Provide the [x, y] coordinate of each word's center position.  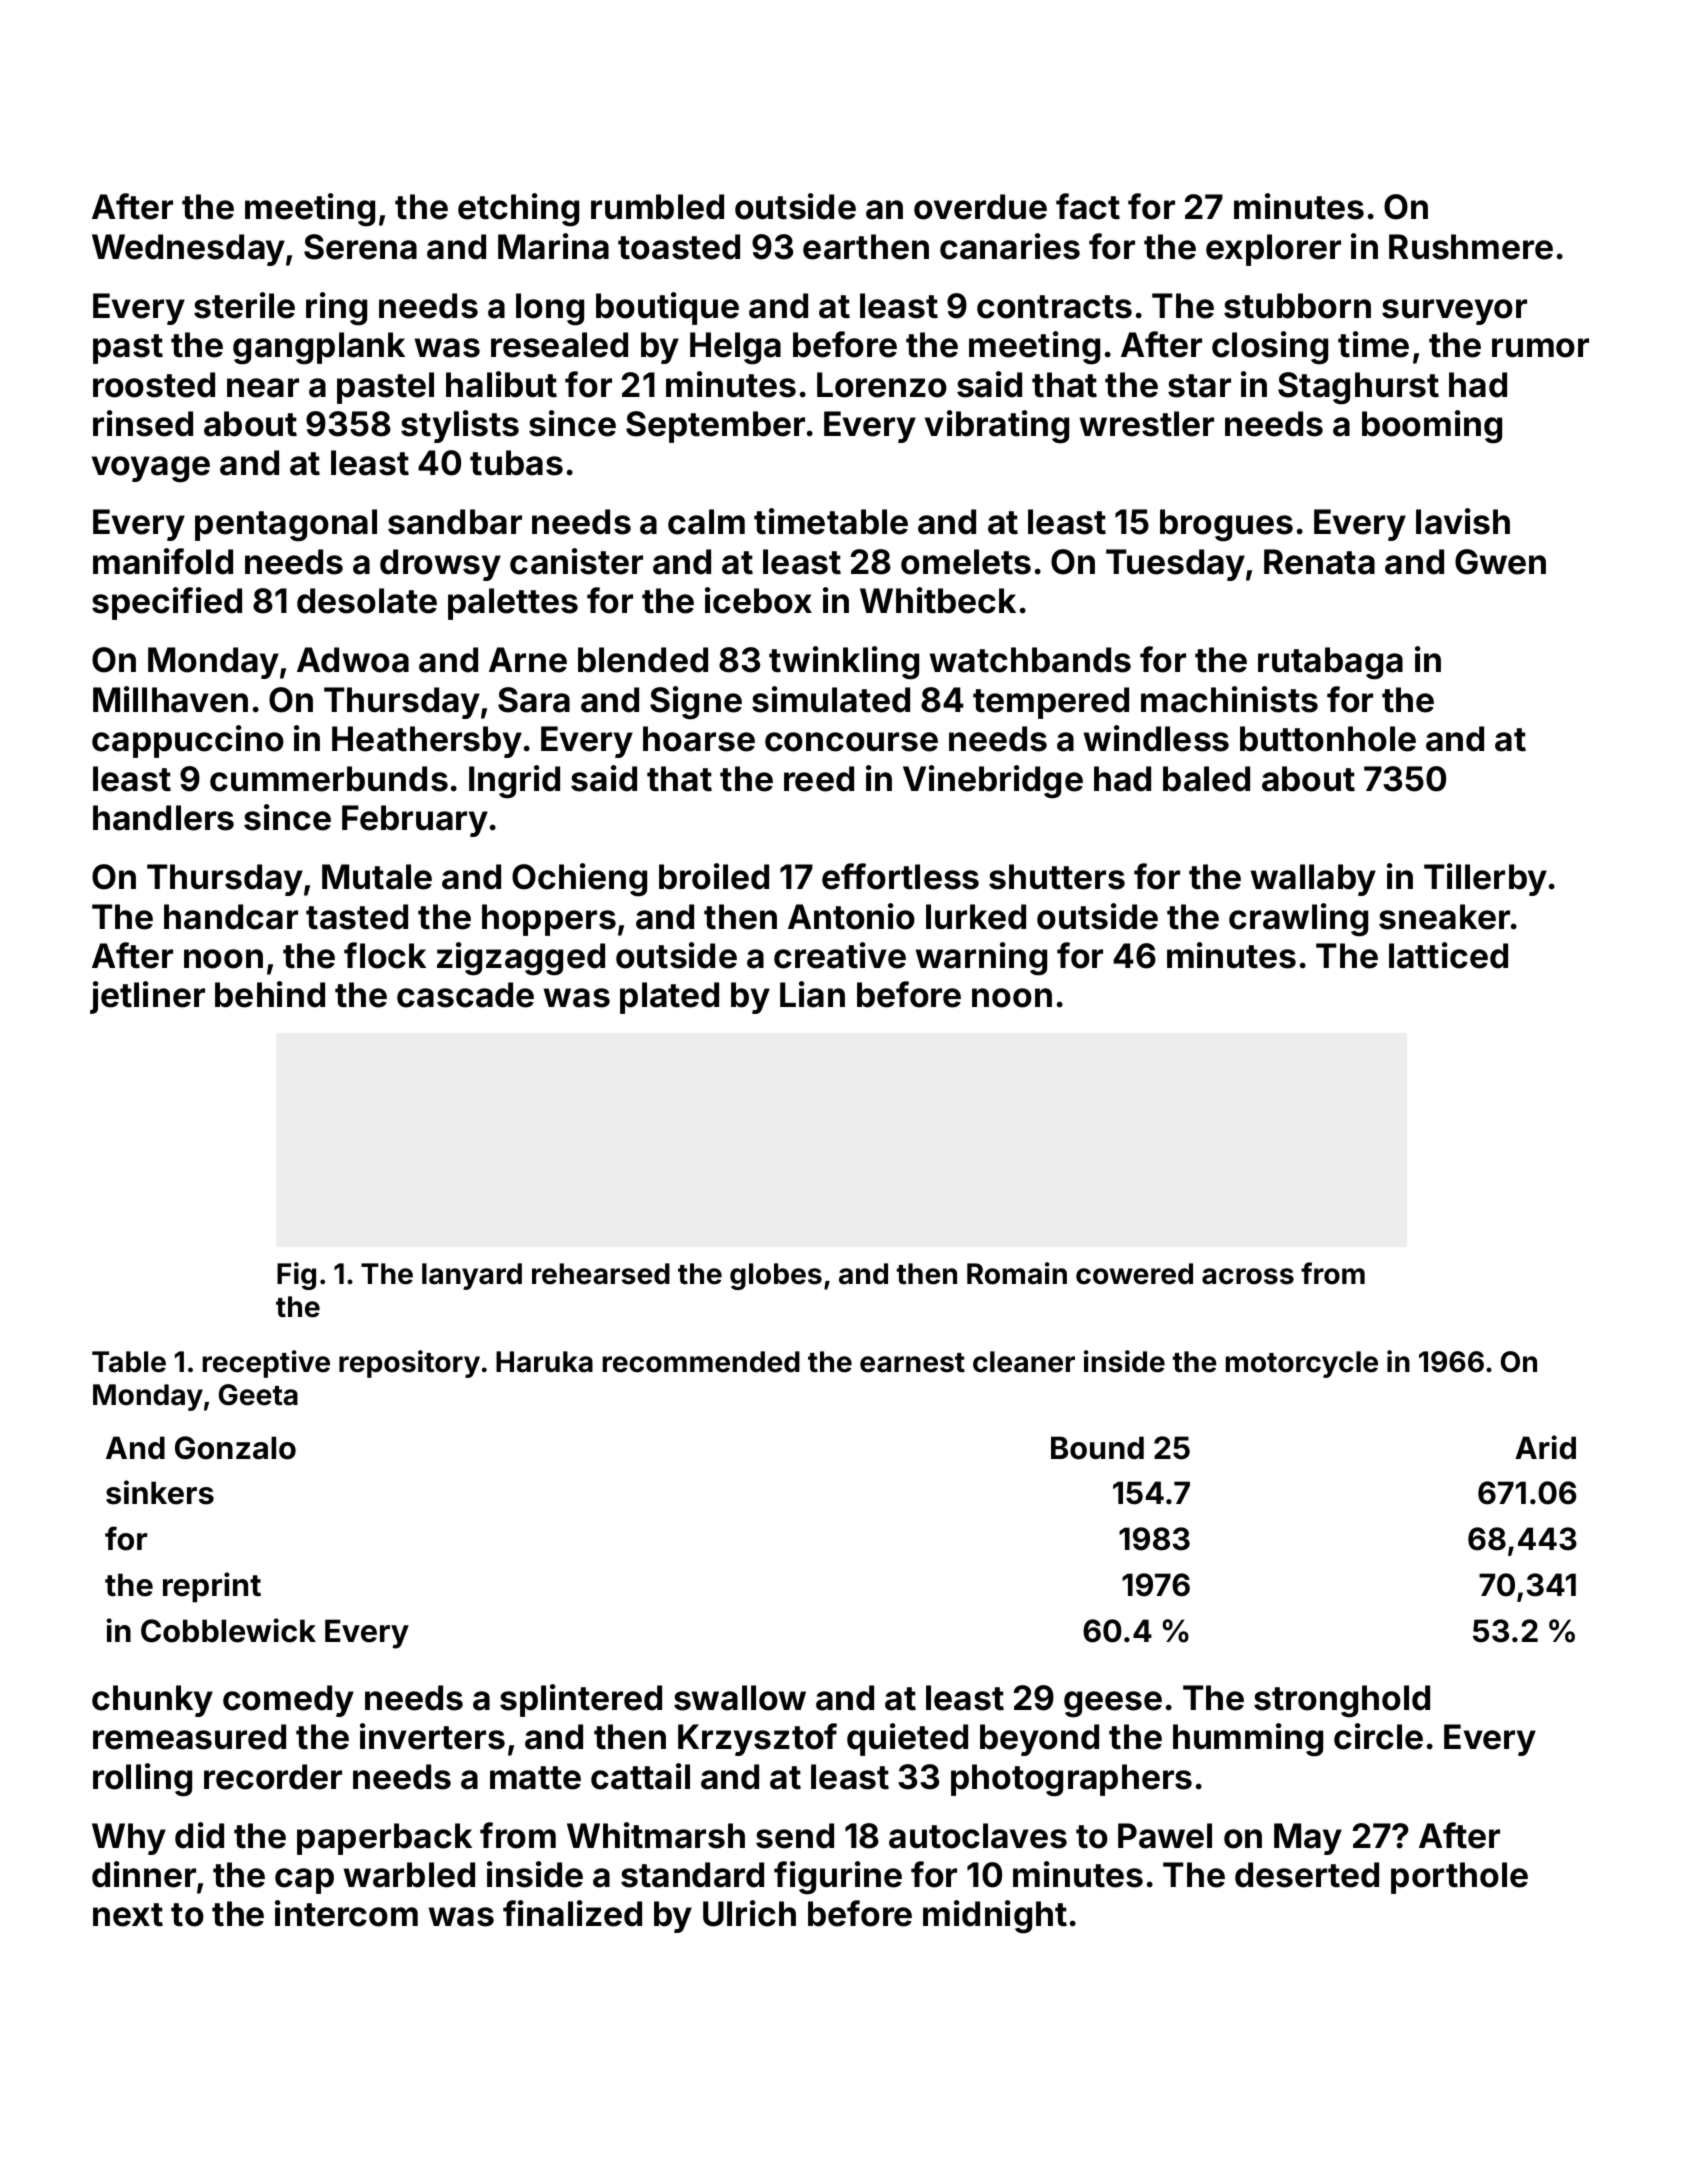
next [128, 1915]
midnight [995, 1917]
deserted [1307, 1875]
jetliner [147, 997]
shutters [1057, 877]
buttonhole [1328, 739]
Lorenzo [882, 385]
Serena [360, 247]
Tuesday [1175, 565]
